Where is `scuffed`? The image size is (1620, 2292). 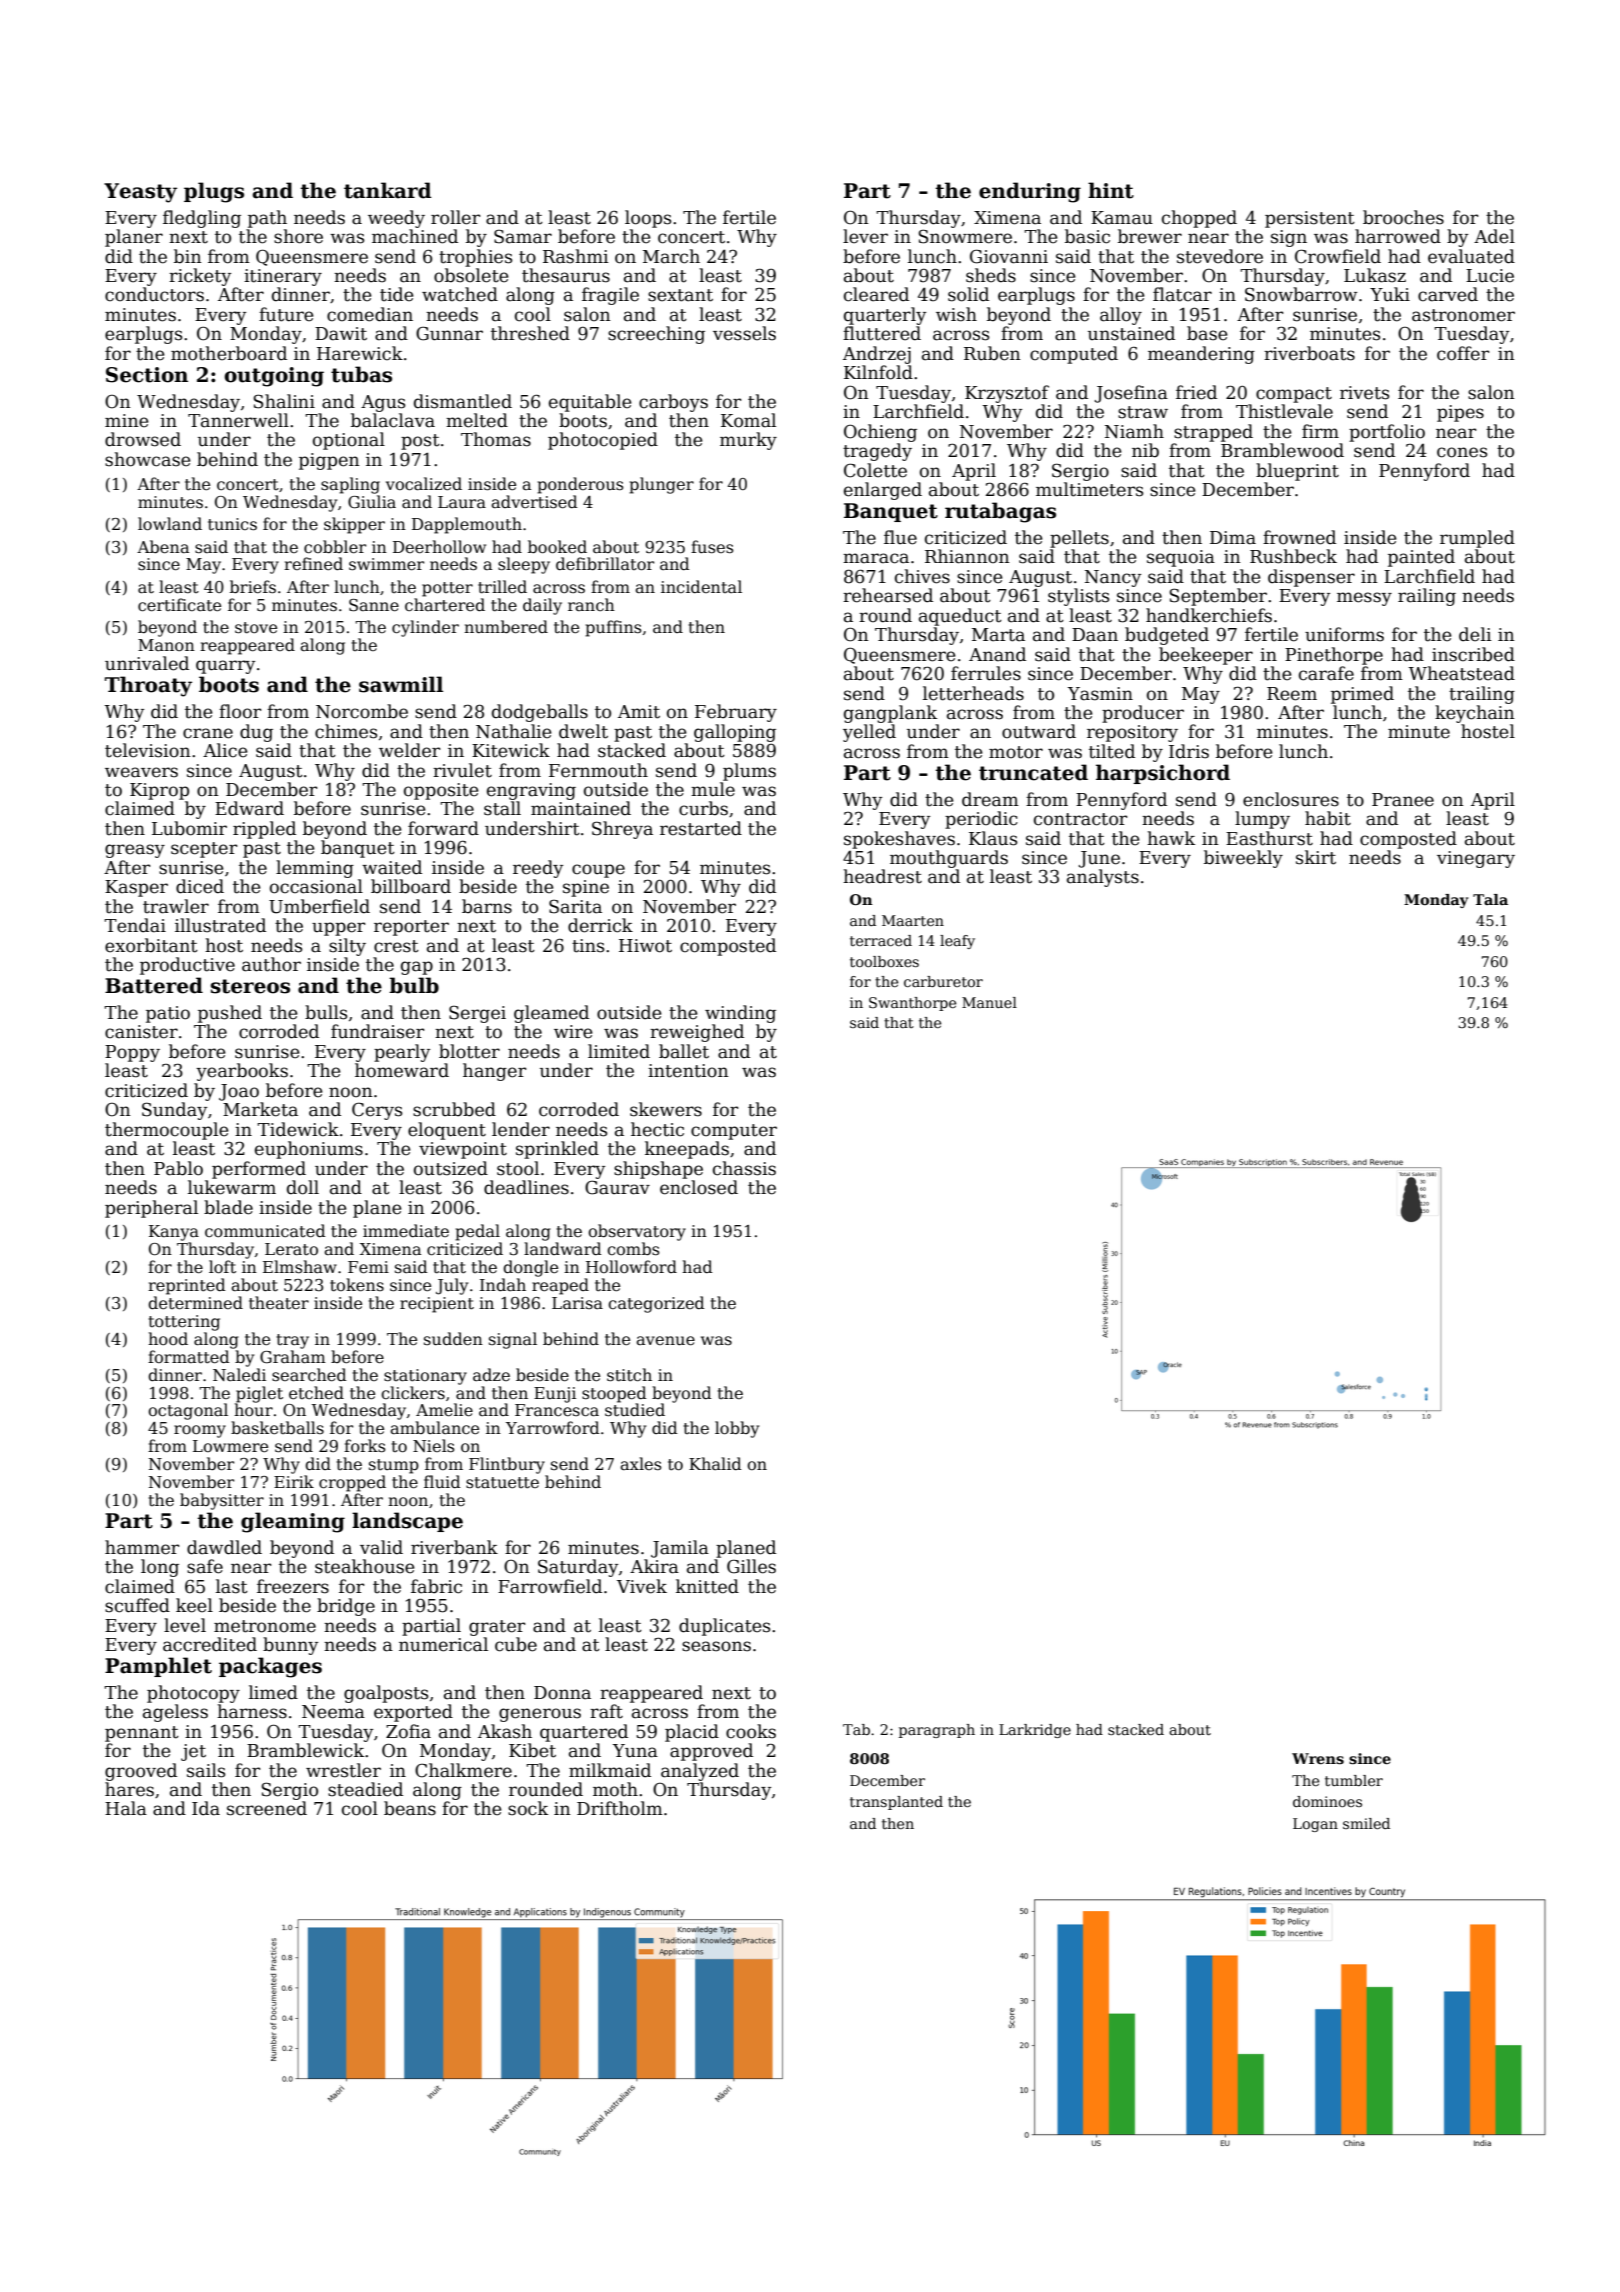
scuffed is located at coordinates (137, 1605).
